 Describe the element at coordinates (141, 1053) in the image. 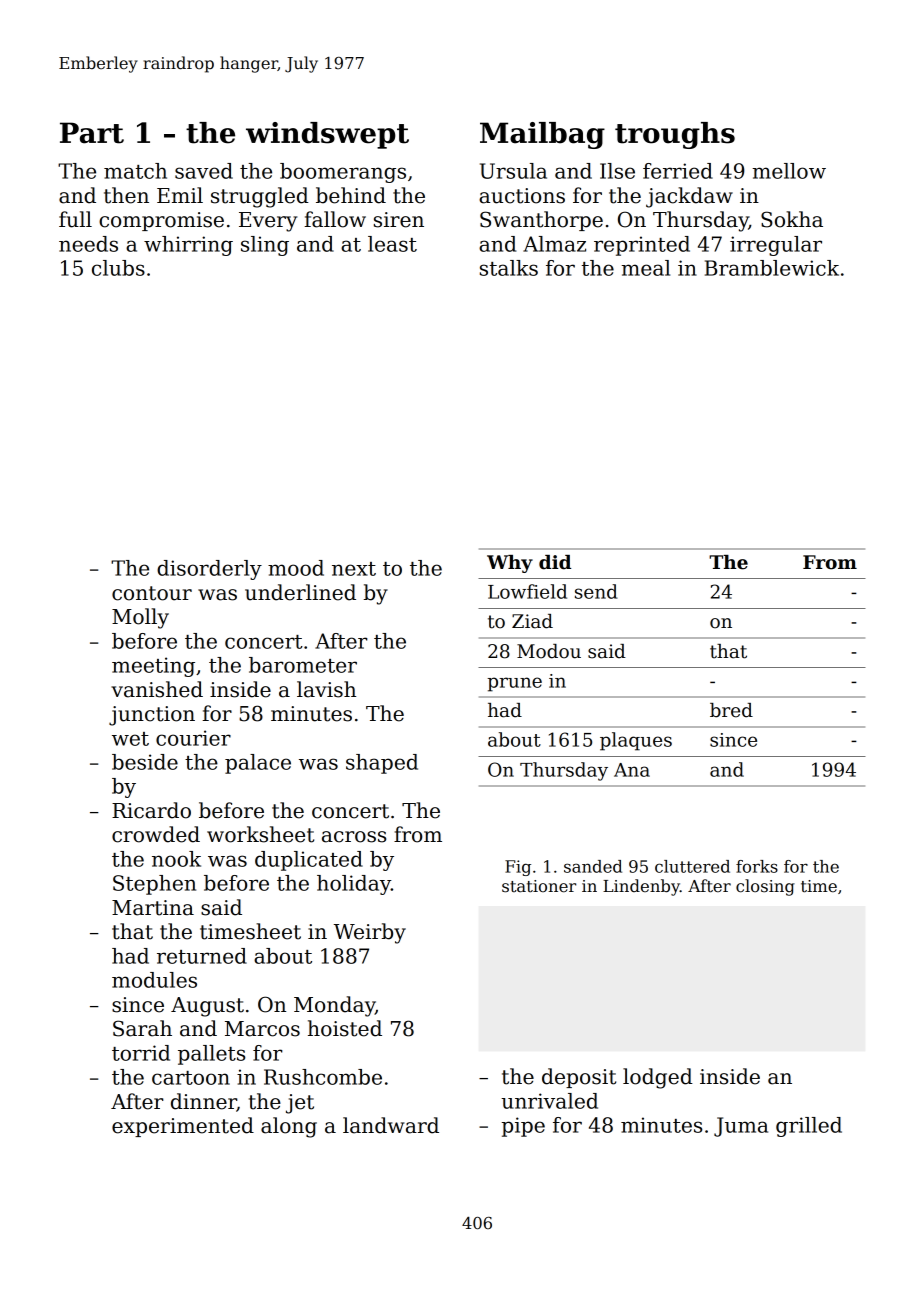

I see `torrid` at that location.
